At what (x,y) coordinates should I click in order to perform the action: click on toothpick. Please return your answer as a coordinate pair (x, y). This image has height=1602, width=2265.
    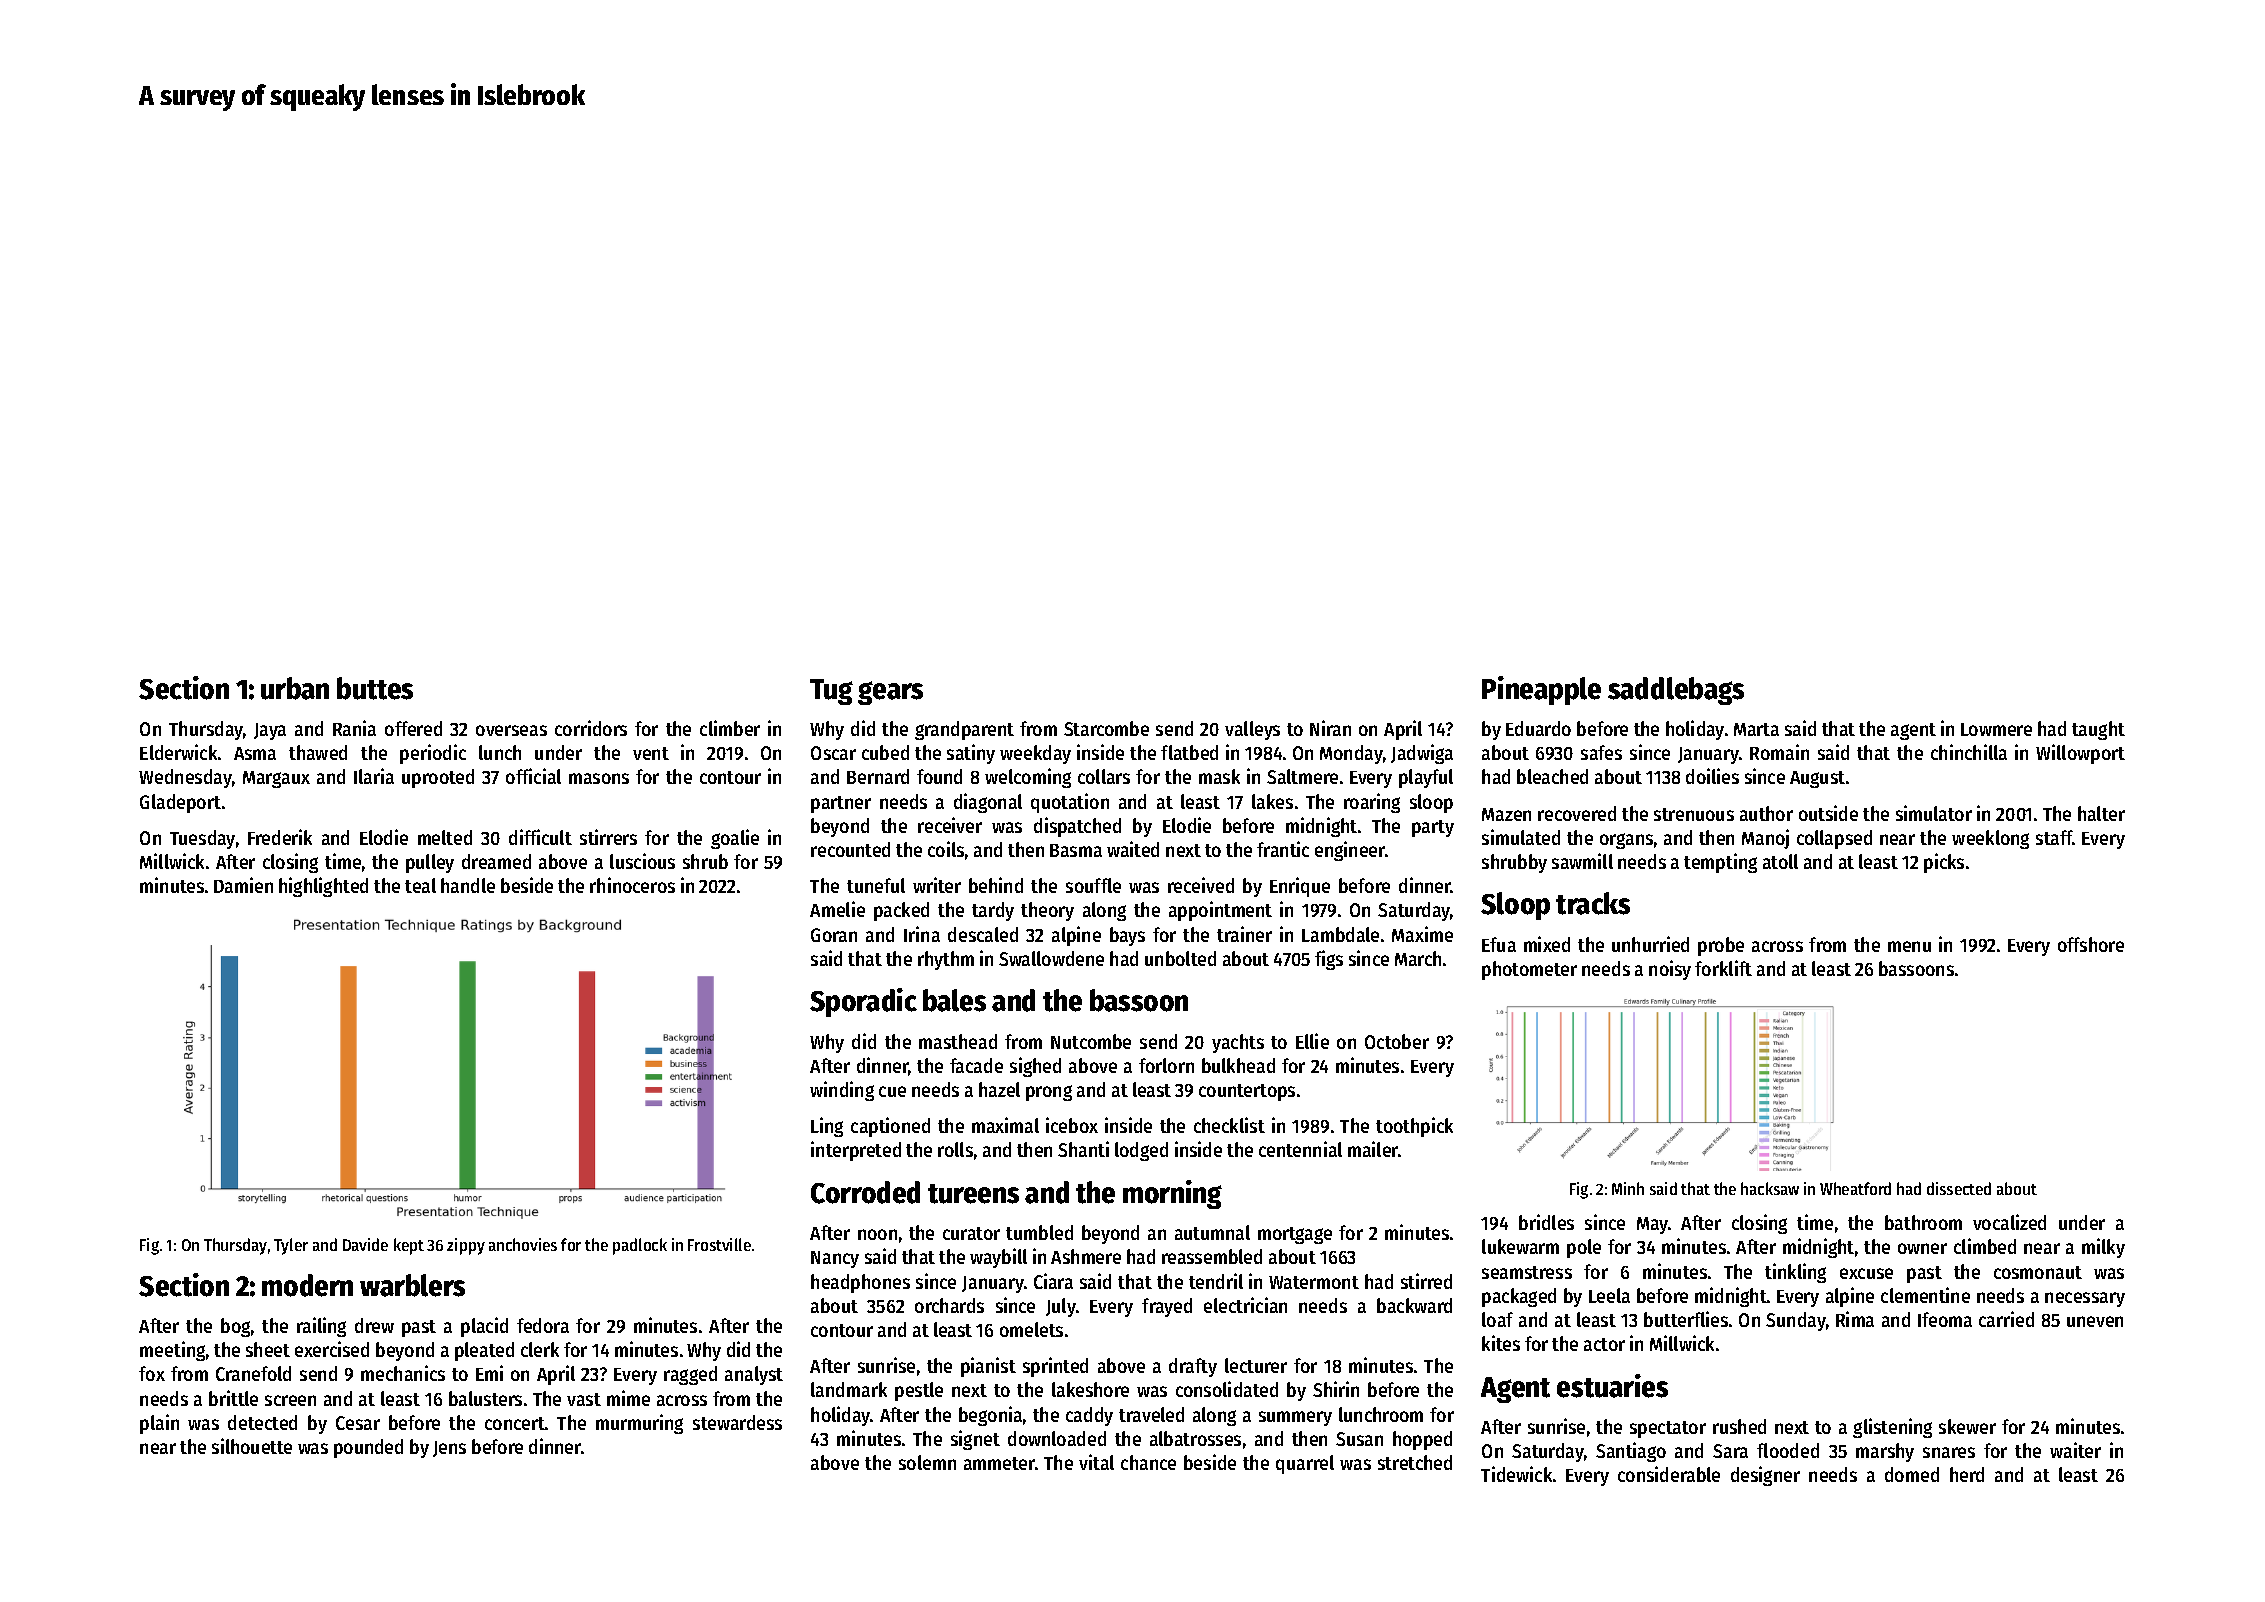
    Looking at the image, I should click on (1414, 1127).
